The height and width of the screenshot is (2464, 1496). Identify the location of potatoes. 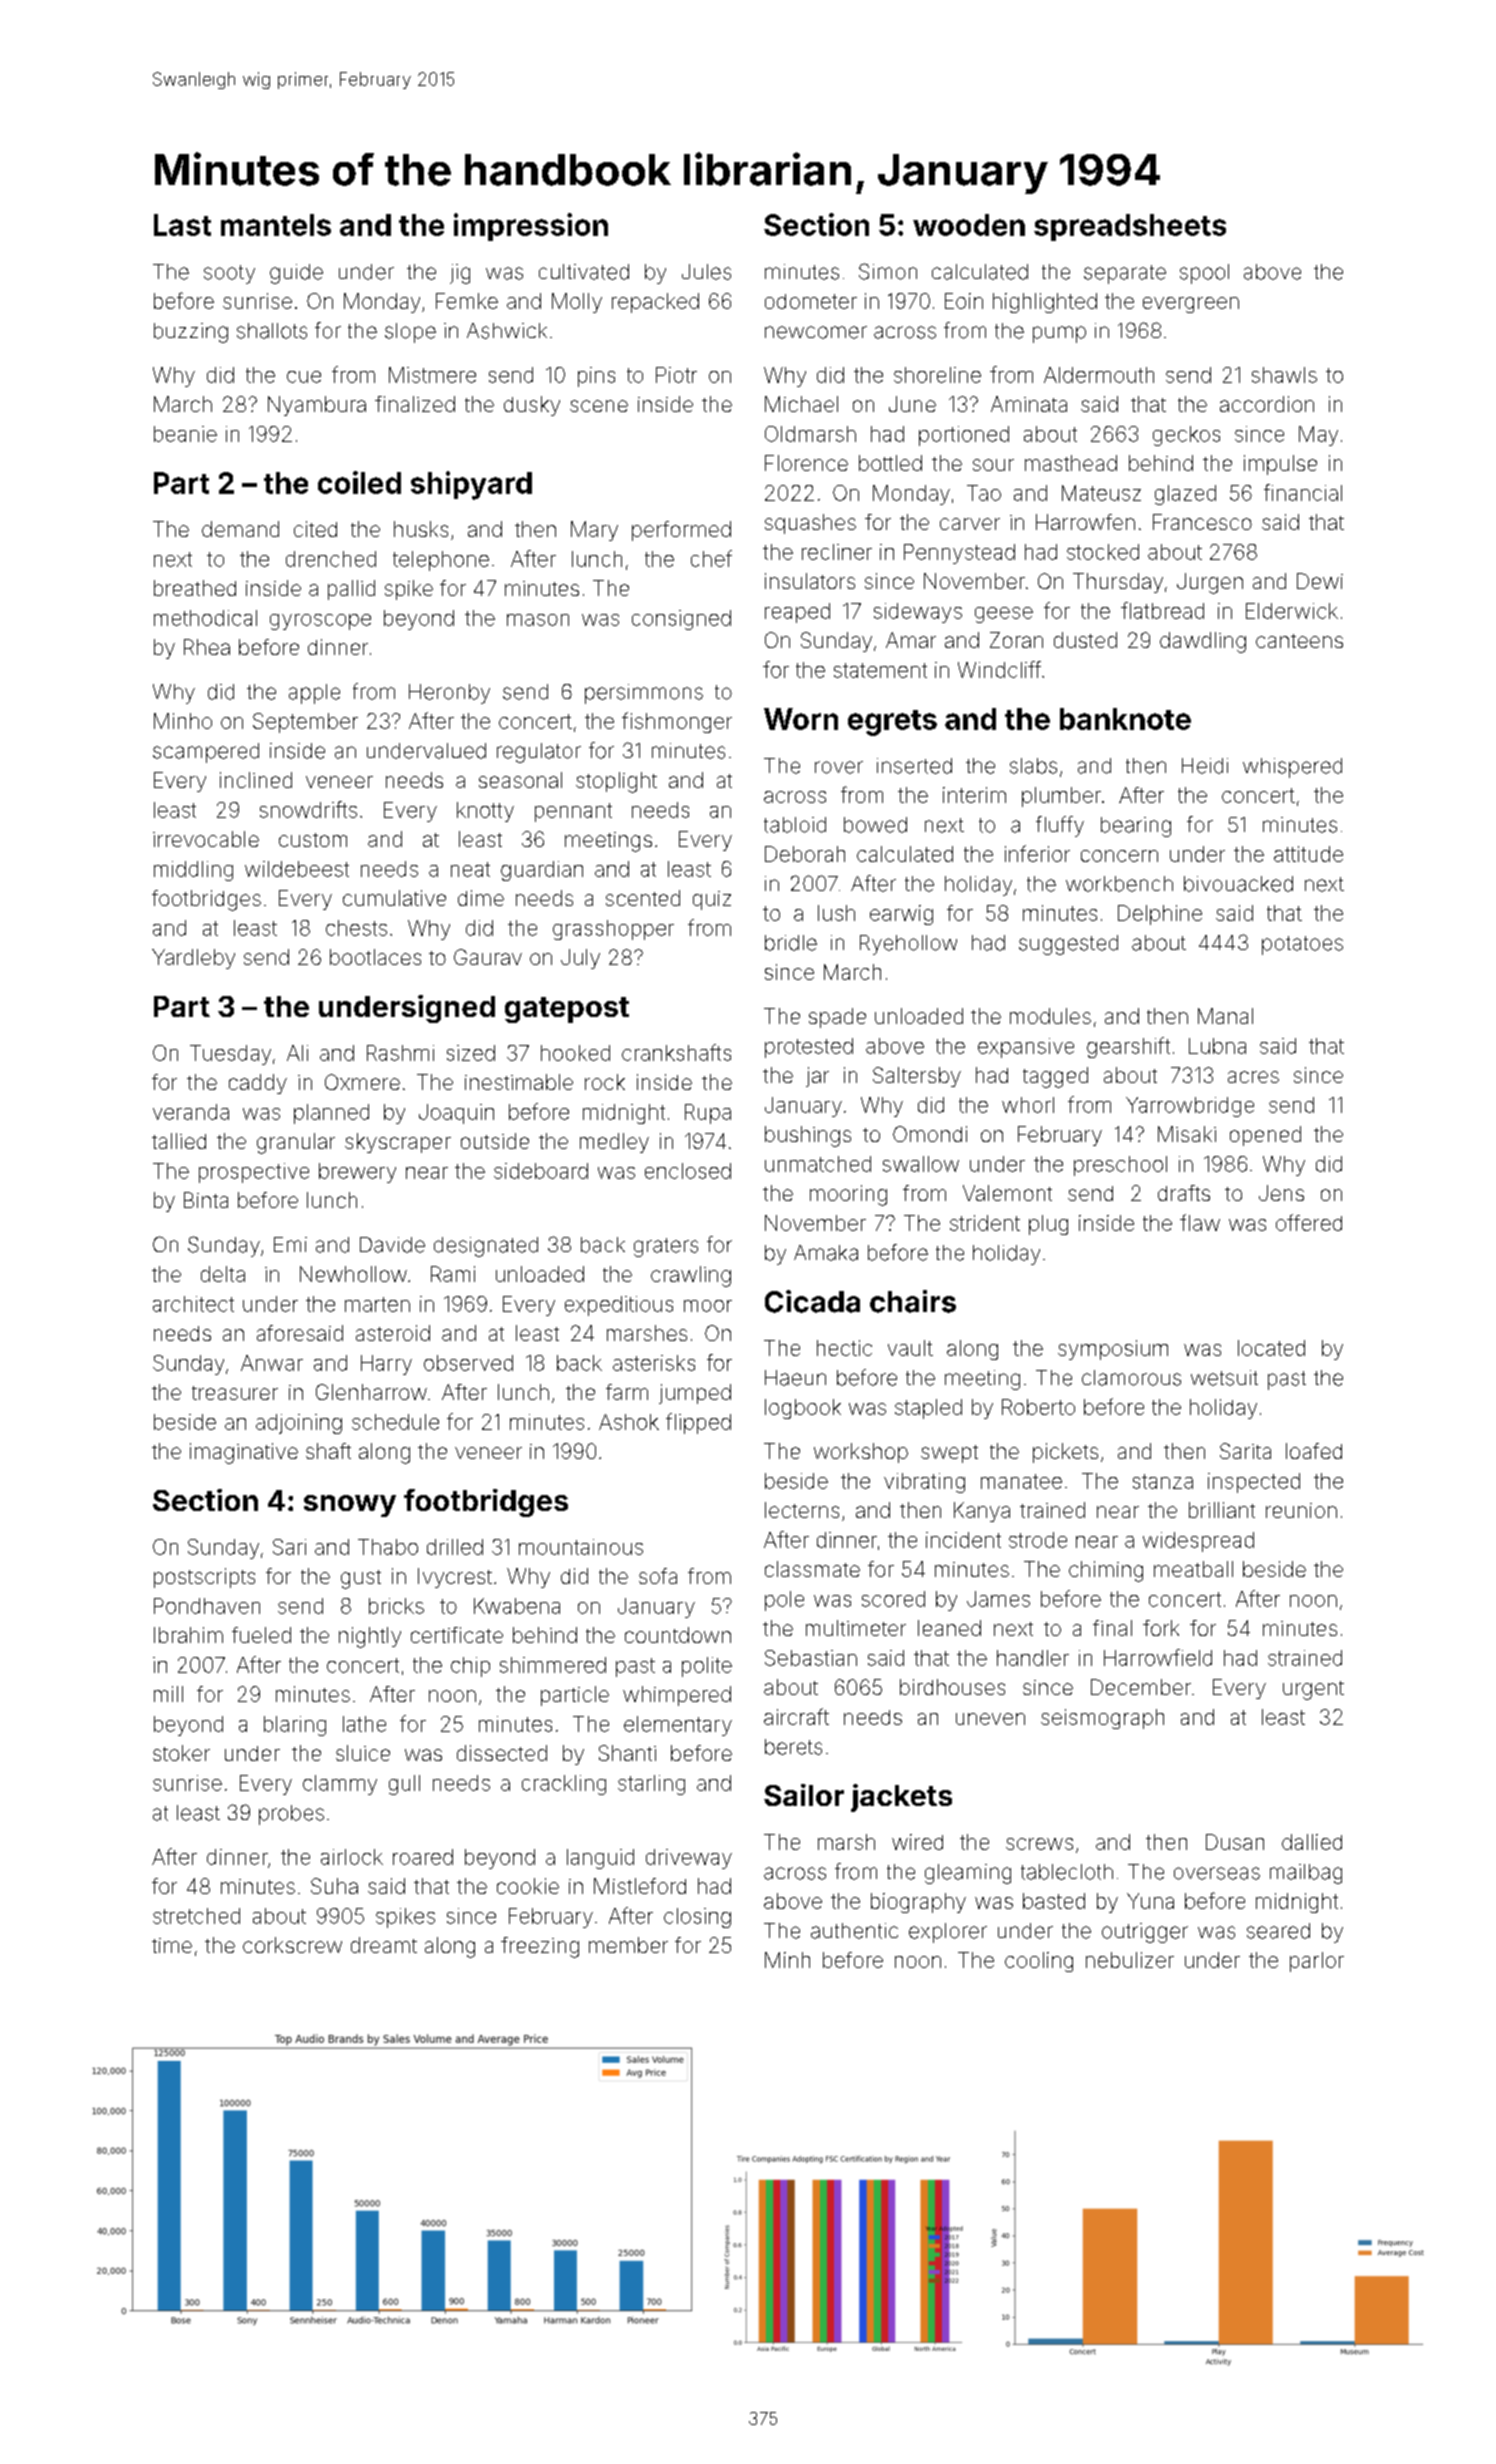
(1302, 945).
